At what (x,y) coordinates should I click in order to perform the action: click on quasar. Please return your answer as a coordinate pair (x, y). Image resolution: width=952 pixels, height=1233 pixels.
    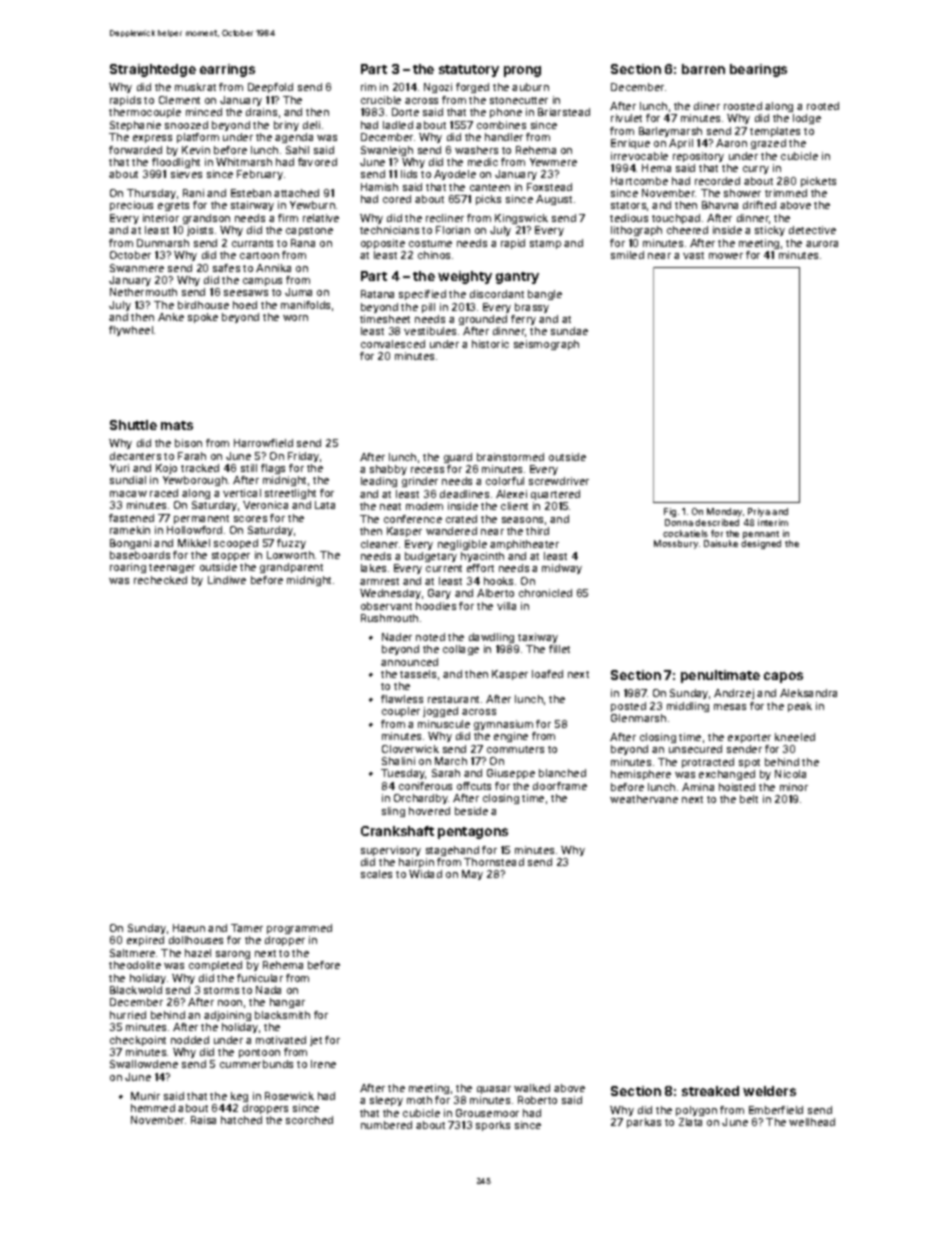
    Looking at the image, I should click on (494, 1090).
